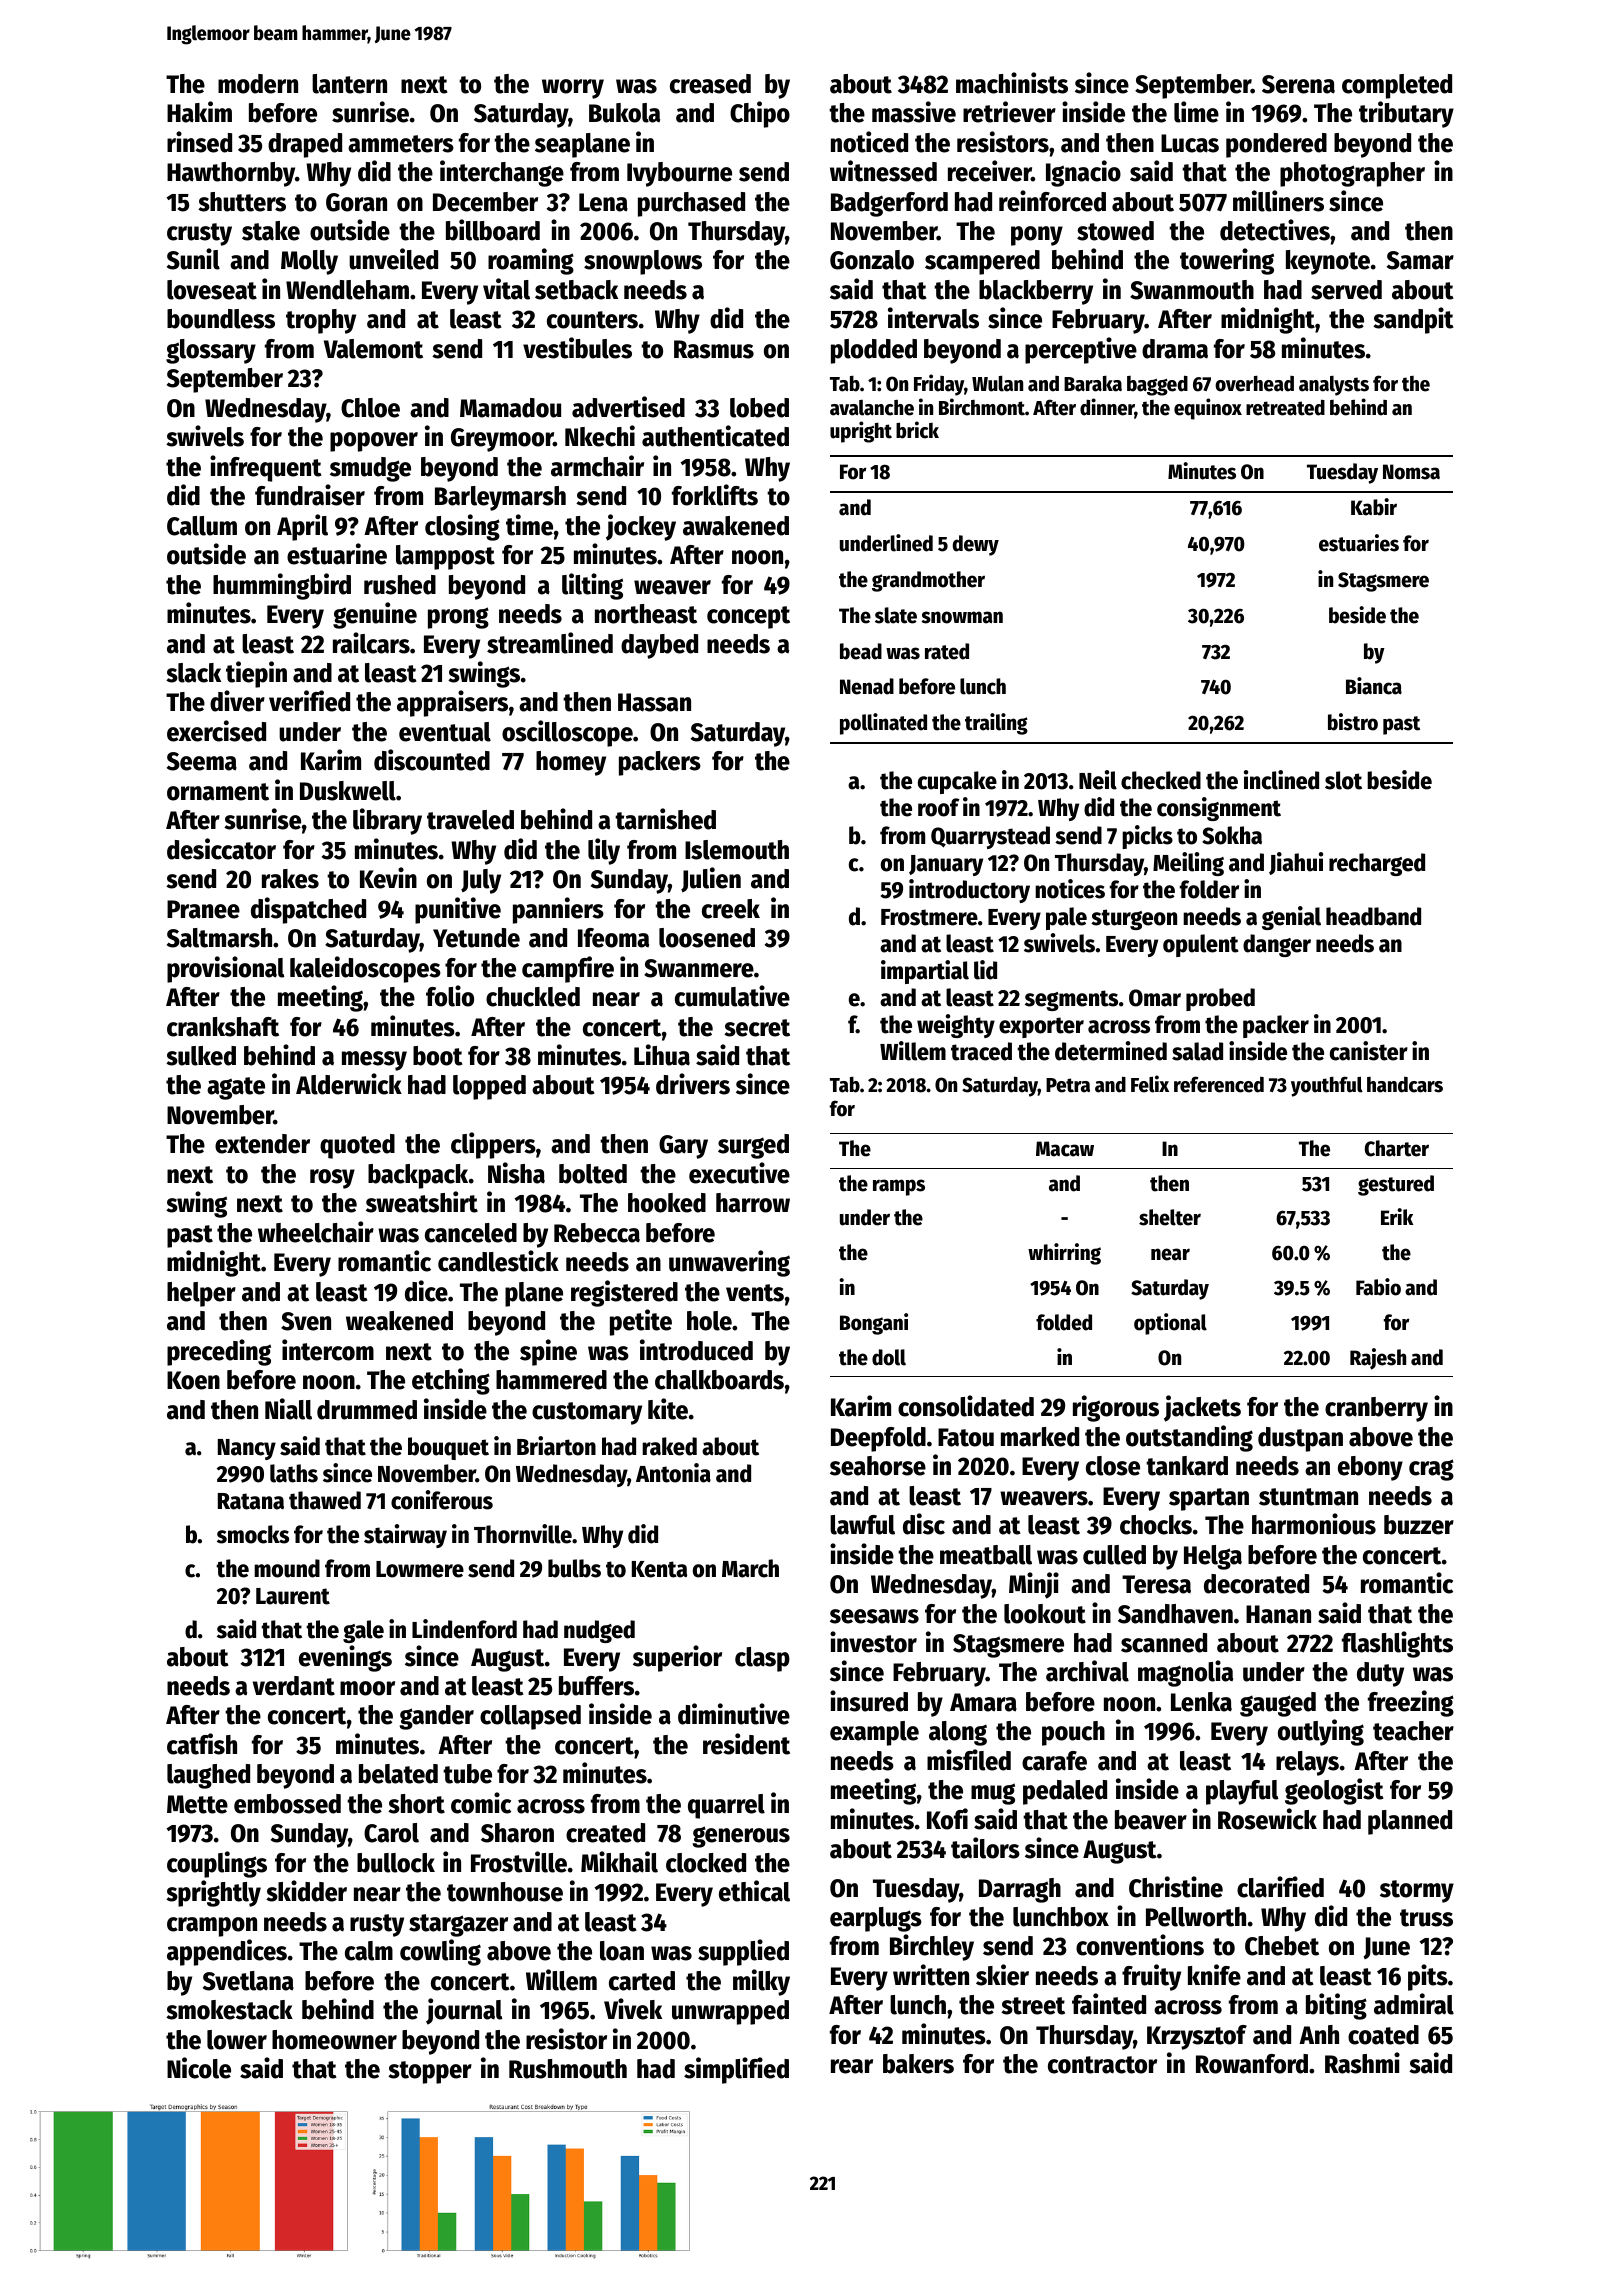  What do you see at coordinates (211, 351) in the image?
I see `glossary` at bounding box center [211, 351].
